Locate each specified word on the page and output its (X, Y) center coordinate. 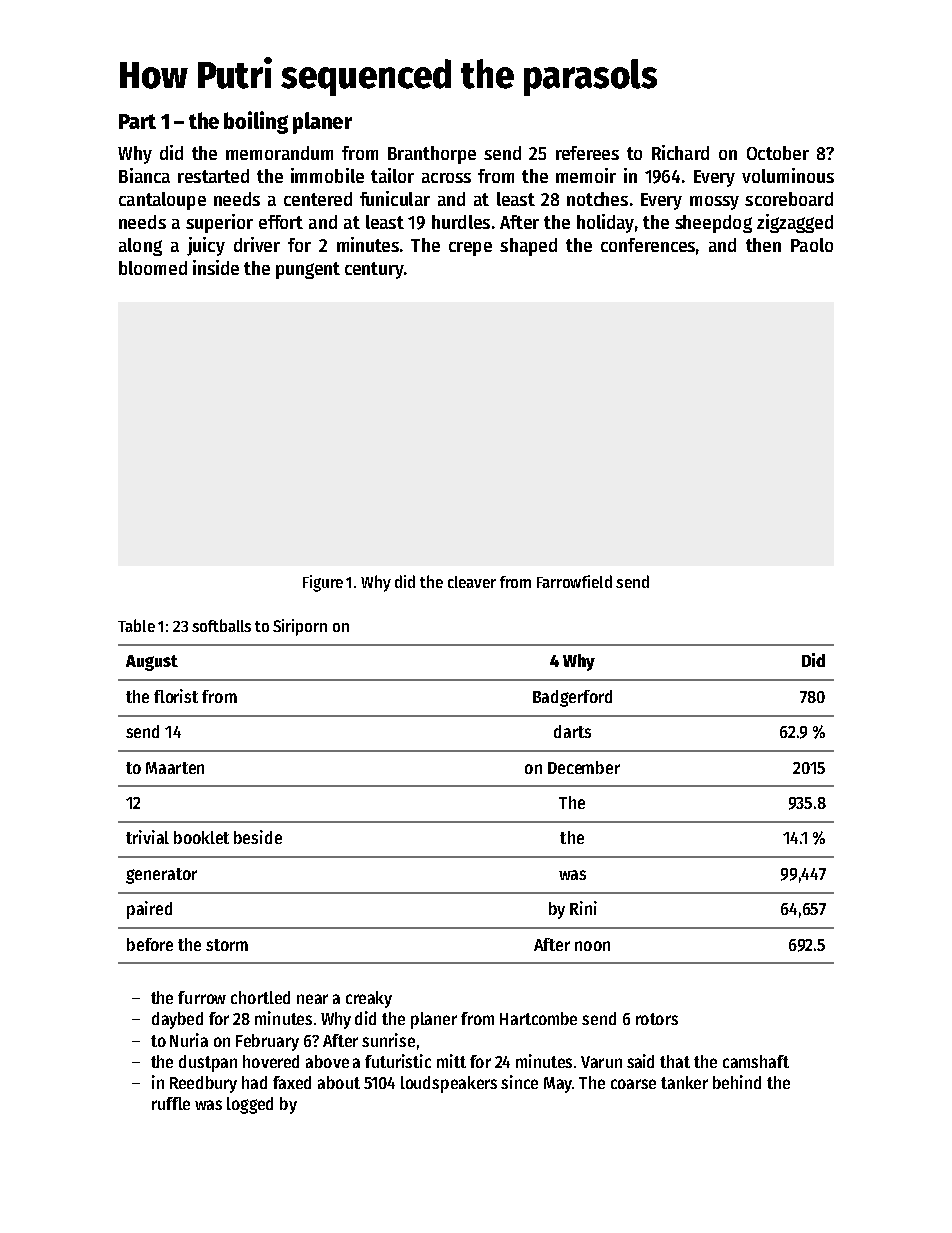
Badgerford (572, 698)
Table (136, 625)
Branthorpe (432, 155)
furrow (202, 997)
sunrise (388, 1040)
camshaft (756, 1061)
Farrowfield (574, 581)
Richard (680, 152)
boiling (256, 122)
